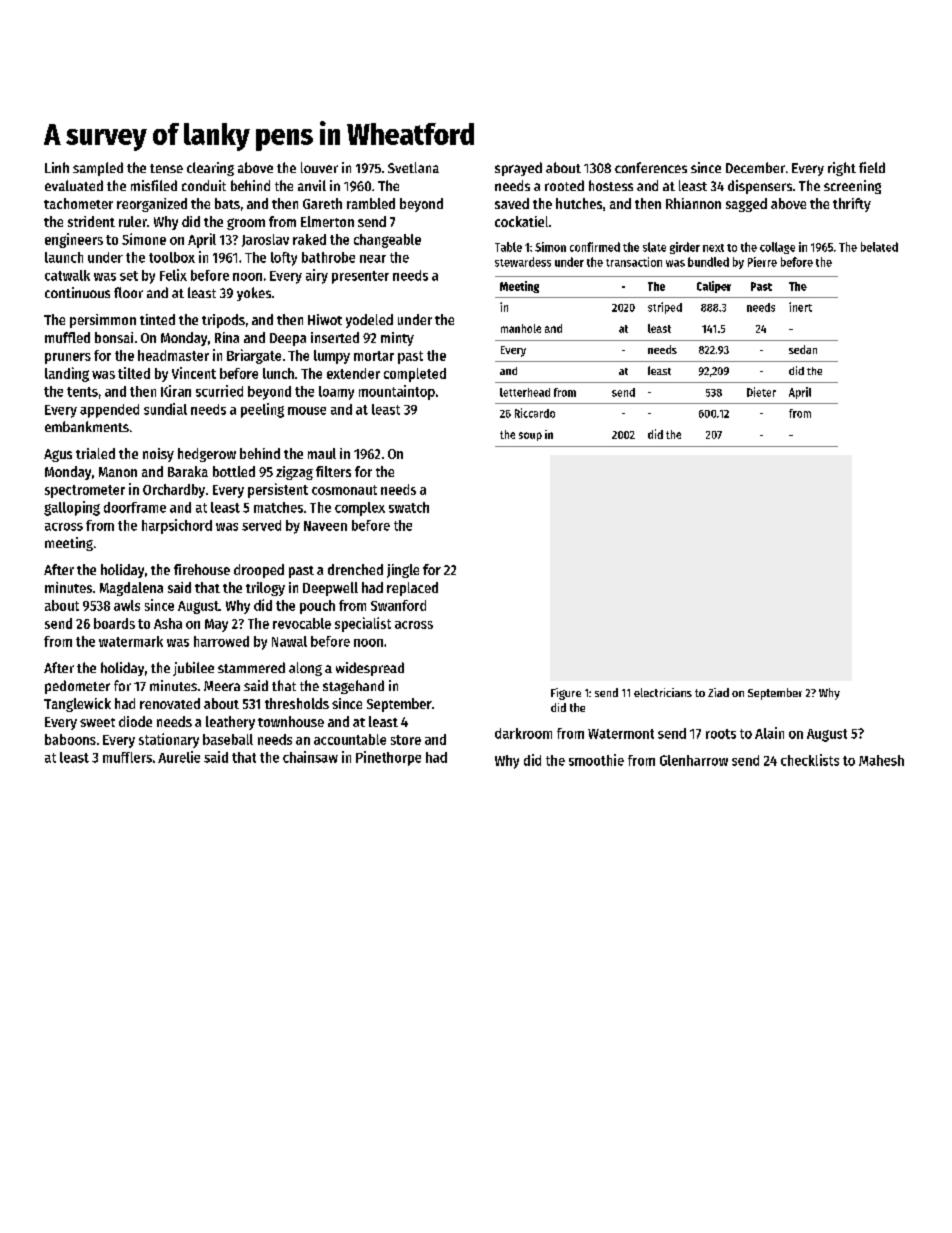 The height and width of the screenshot is (1233, 952). Describe the element at coordinates (651, 167) in the screenshot. I see `conferences` at that location.
